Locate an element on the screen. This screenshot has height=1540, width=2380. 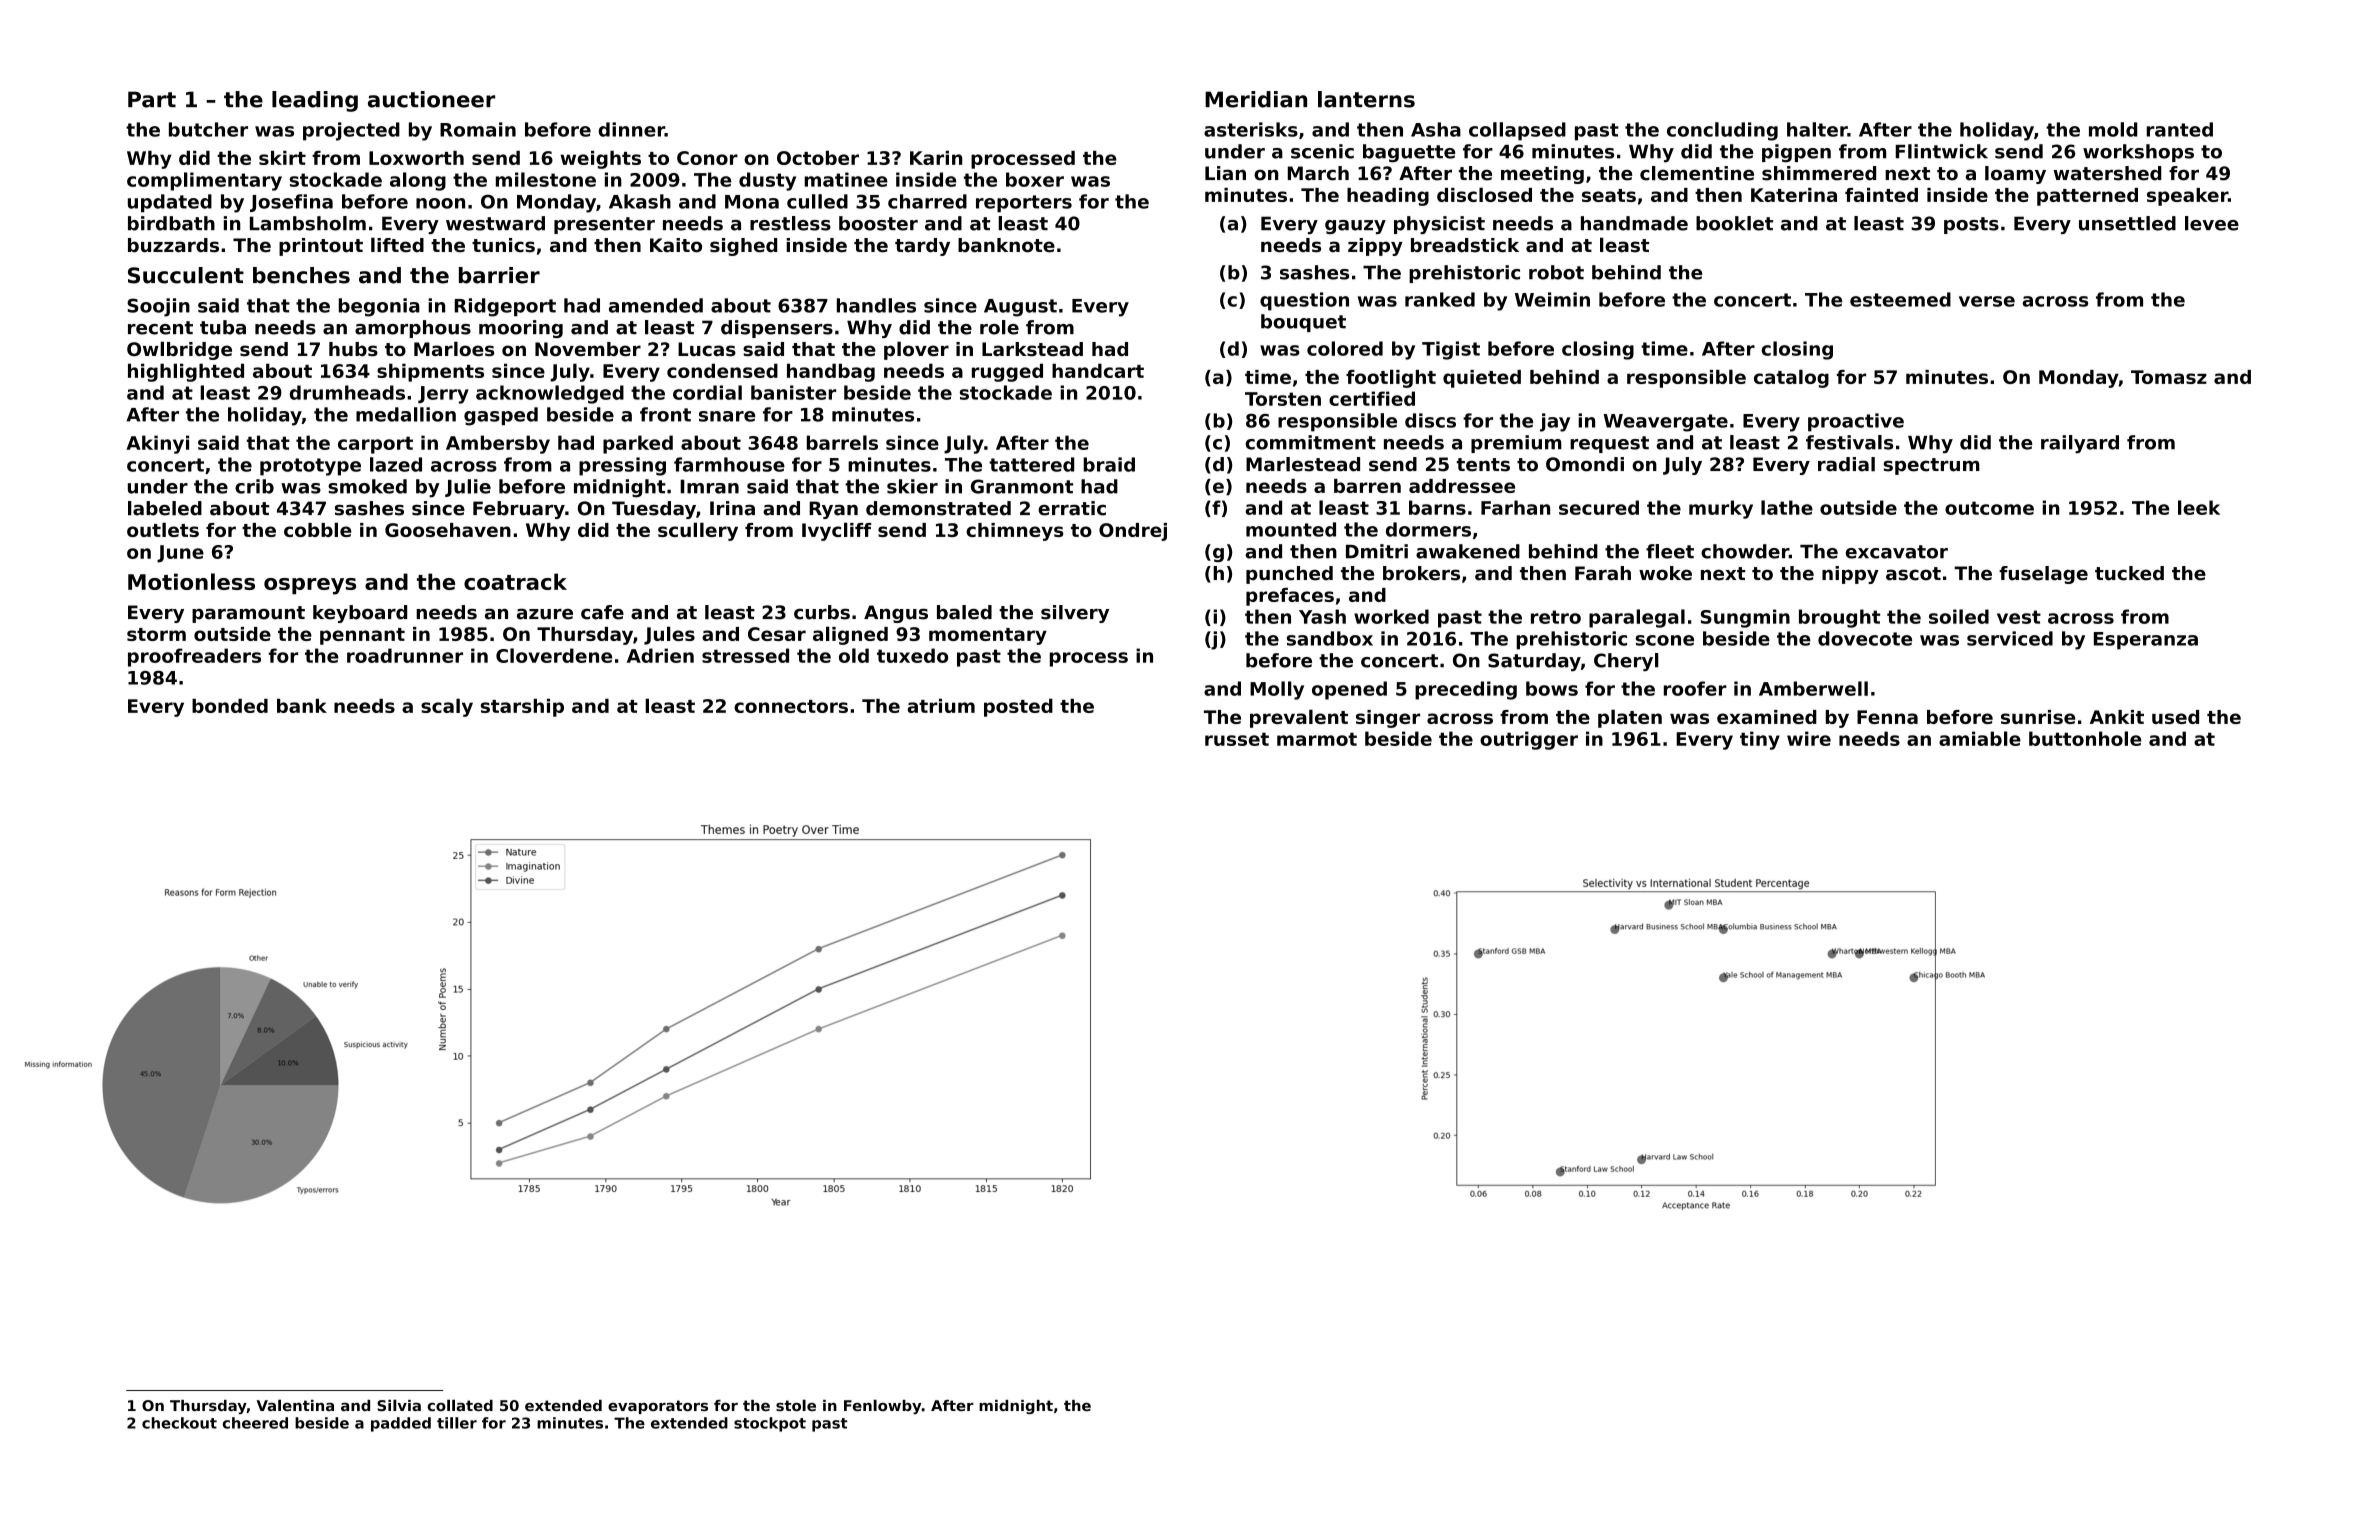
connectors is located at coordinates (791, 706).
